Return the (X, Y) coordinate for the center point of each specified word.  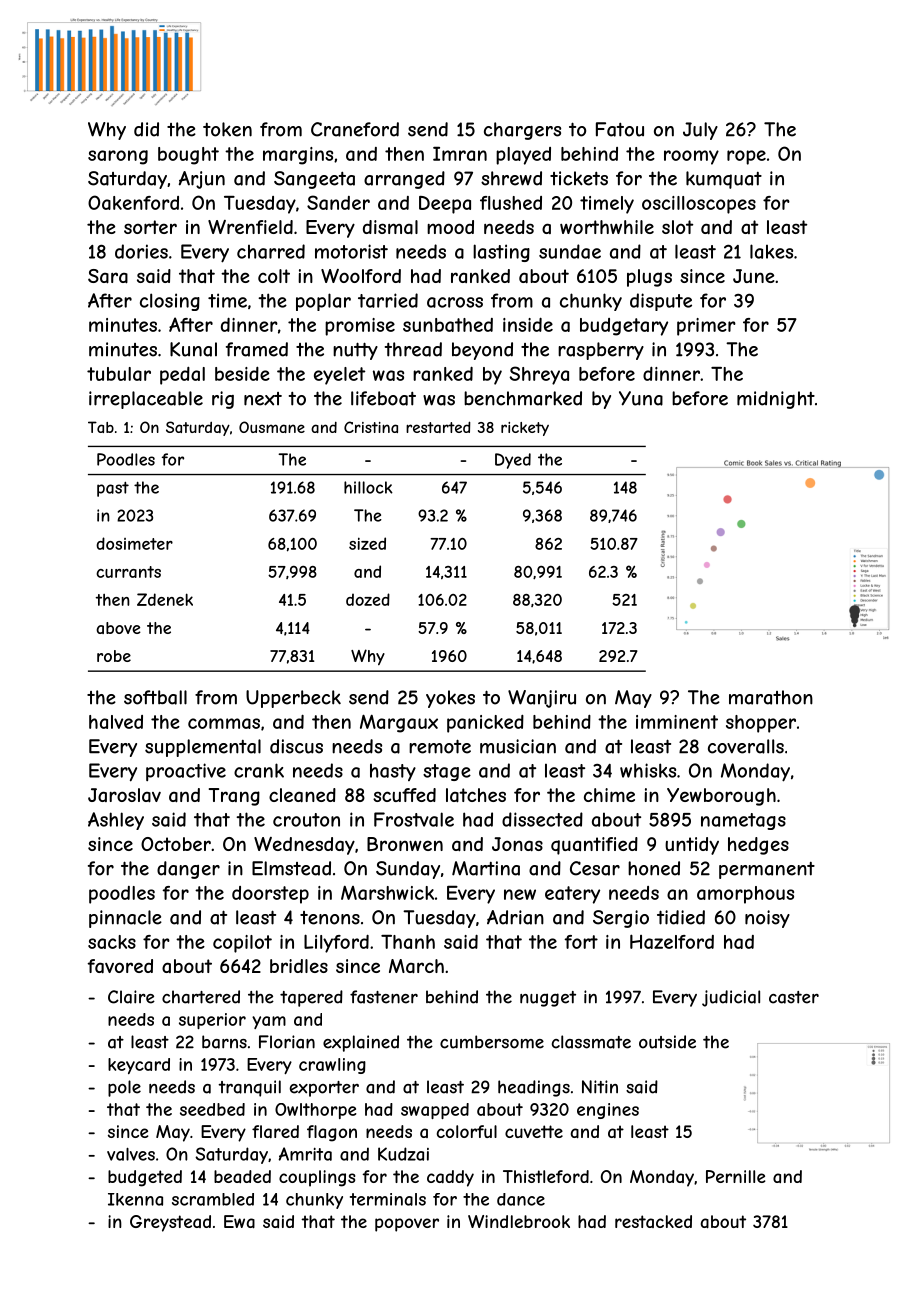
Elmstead (291, 868)
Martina (486, 868)
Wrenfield (250, 227)
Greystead (170, 1223)
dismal (390, 227)
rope (746, 157)
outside (667, 1042)
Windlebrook (519, 1221)
